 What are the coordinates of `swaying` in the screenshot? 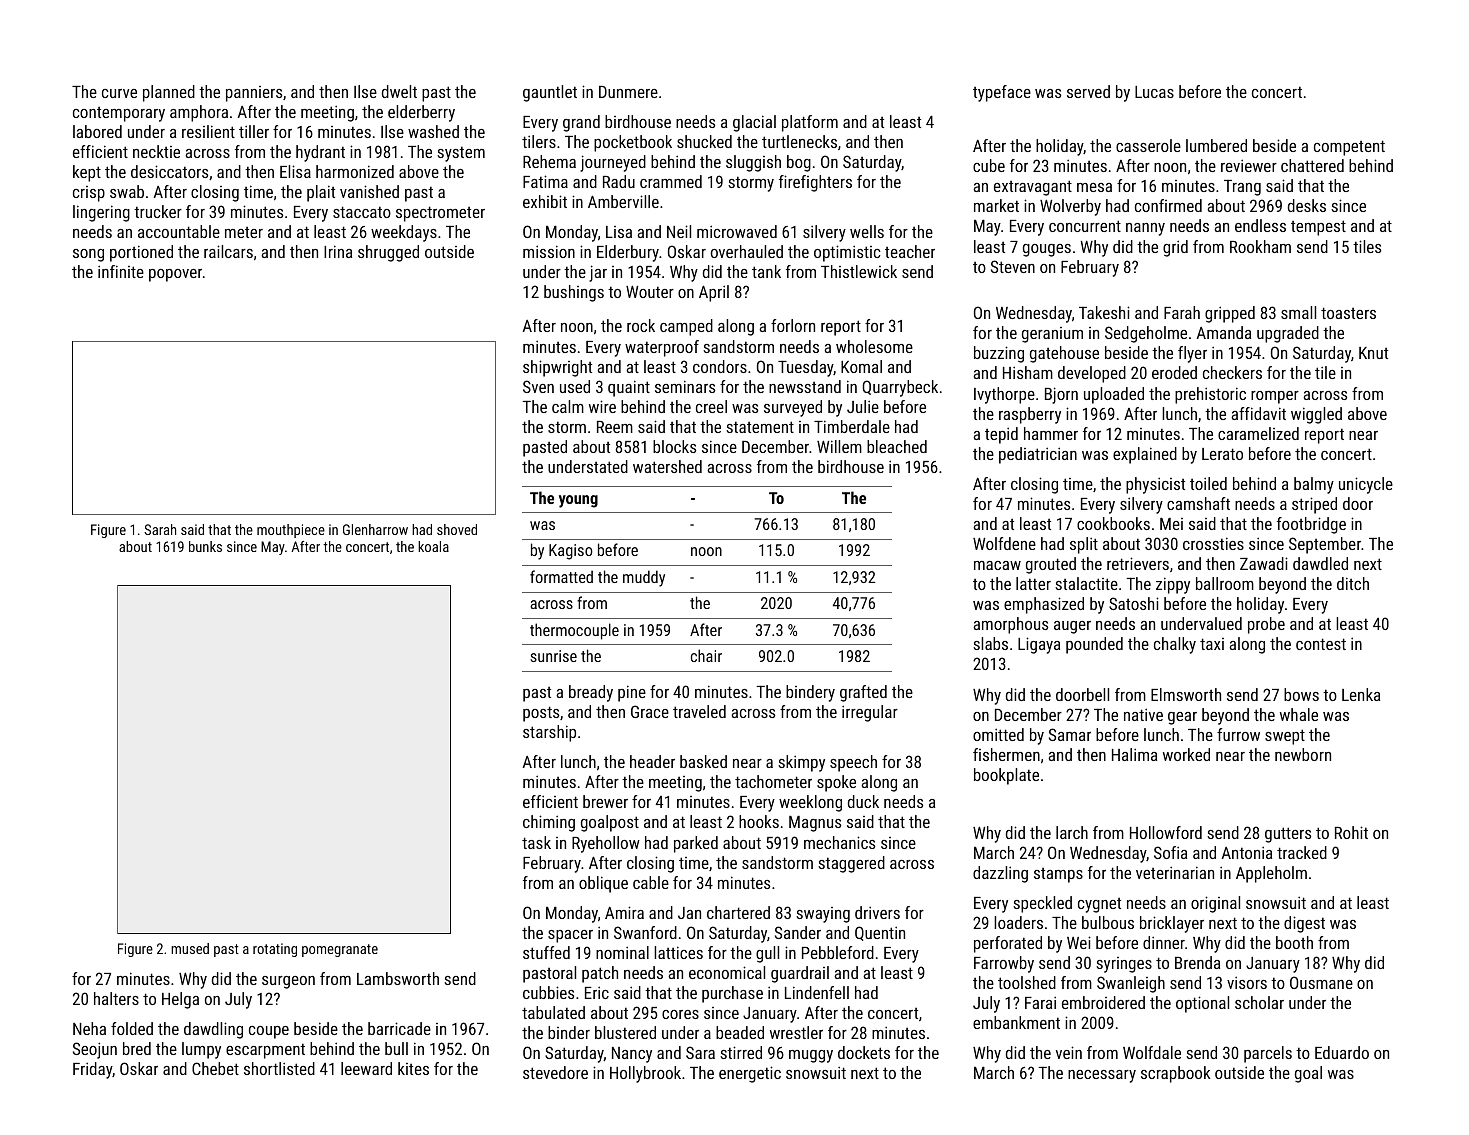 It's located at (823, 915).
